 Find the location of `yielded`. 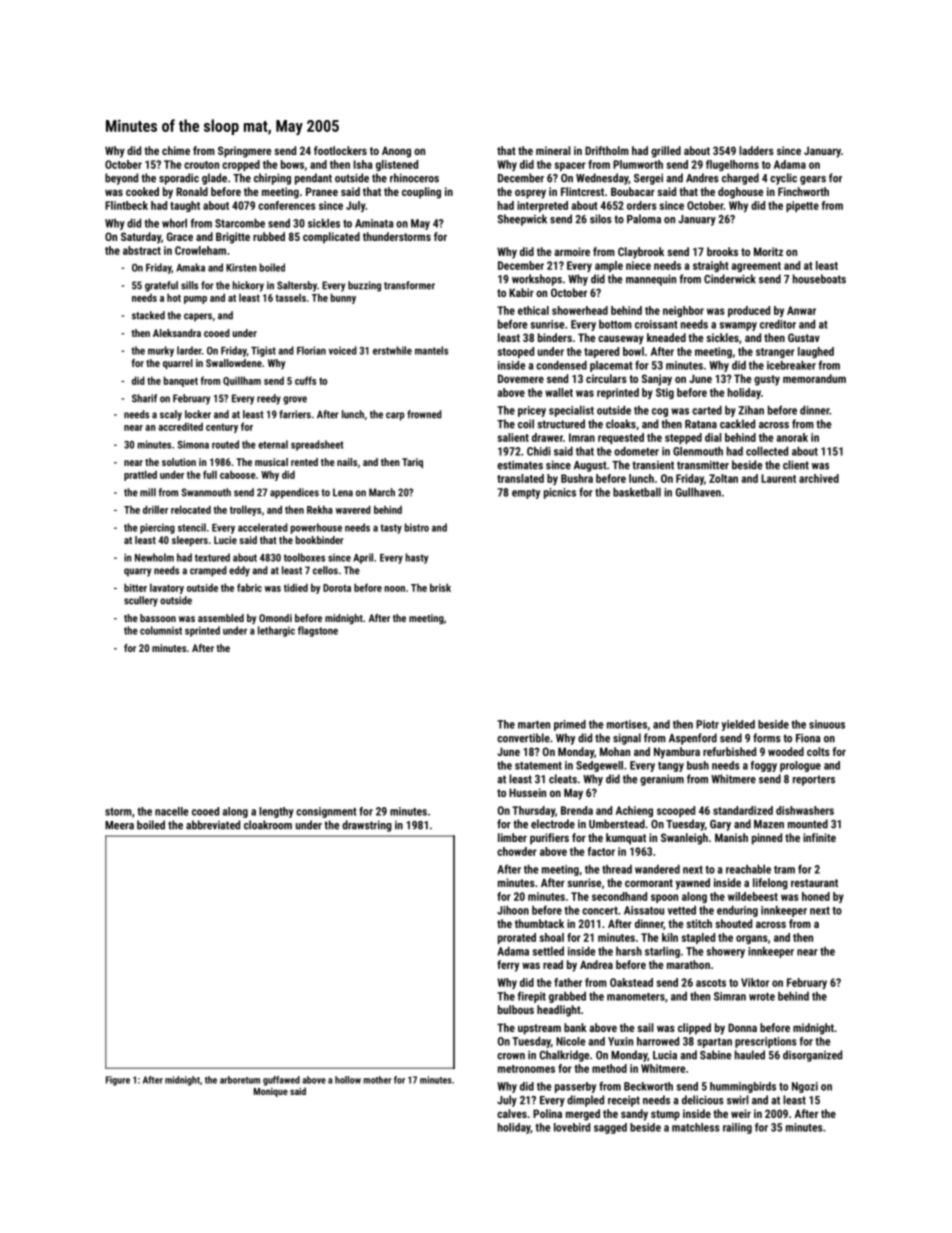

yielded is located at coordinates (738, 725).
